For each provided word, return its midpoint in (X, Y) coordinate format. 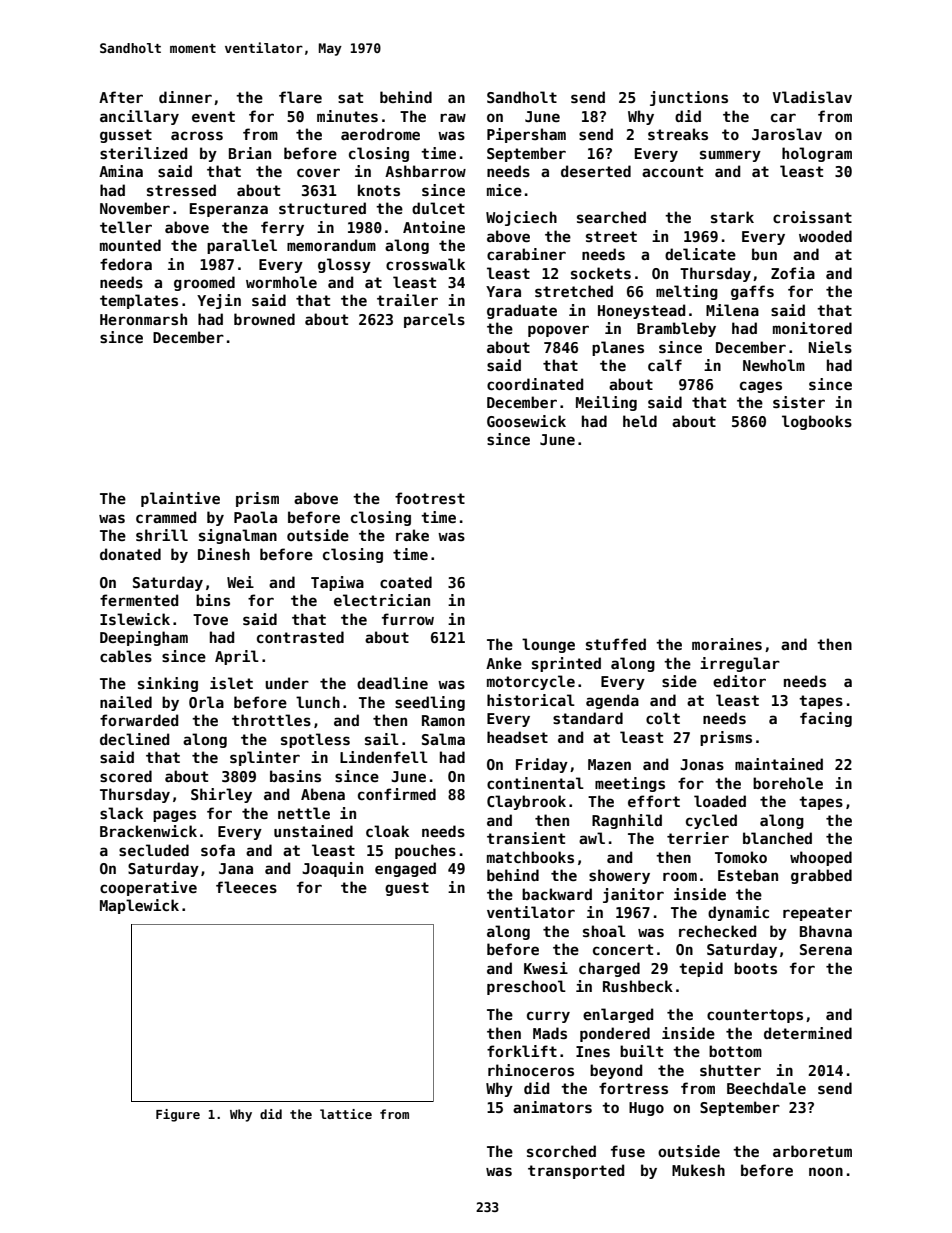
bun (764, 254)
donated (130, 554)
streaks (678, 134)
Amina (121, 171)
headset (517, 737)
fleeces (246, 887)
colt (663, 718)
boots (755, 968)
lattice (346, 1114)
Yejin (219, 301)
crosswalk (425, 264)
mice (504, 190)
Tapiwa (337, 583)
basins (295, 776)
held (640, 421)
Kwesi (546, 968)
